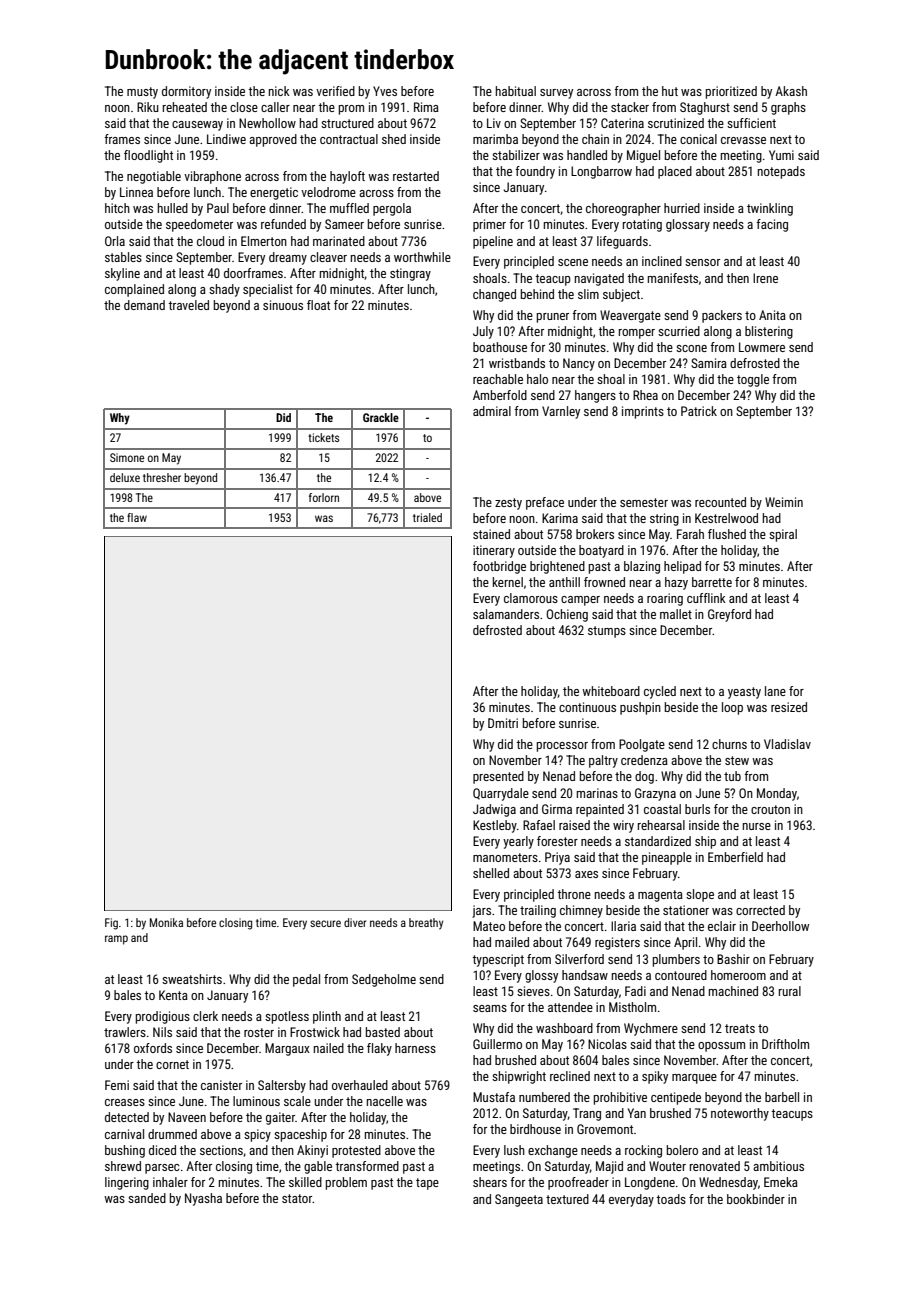 The height and width of the document is (1308, 924). I want to click on preface, so click(545, 503).
